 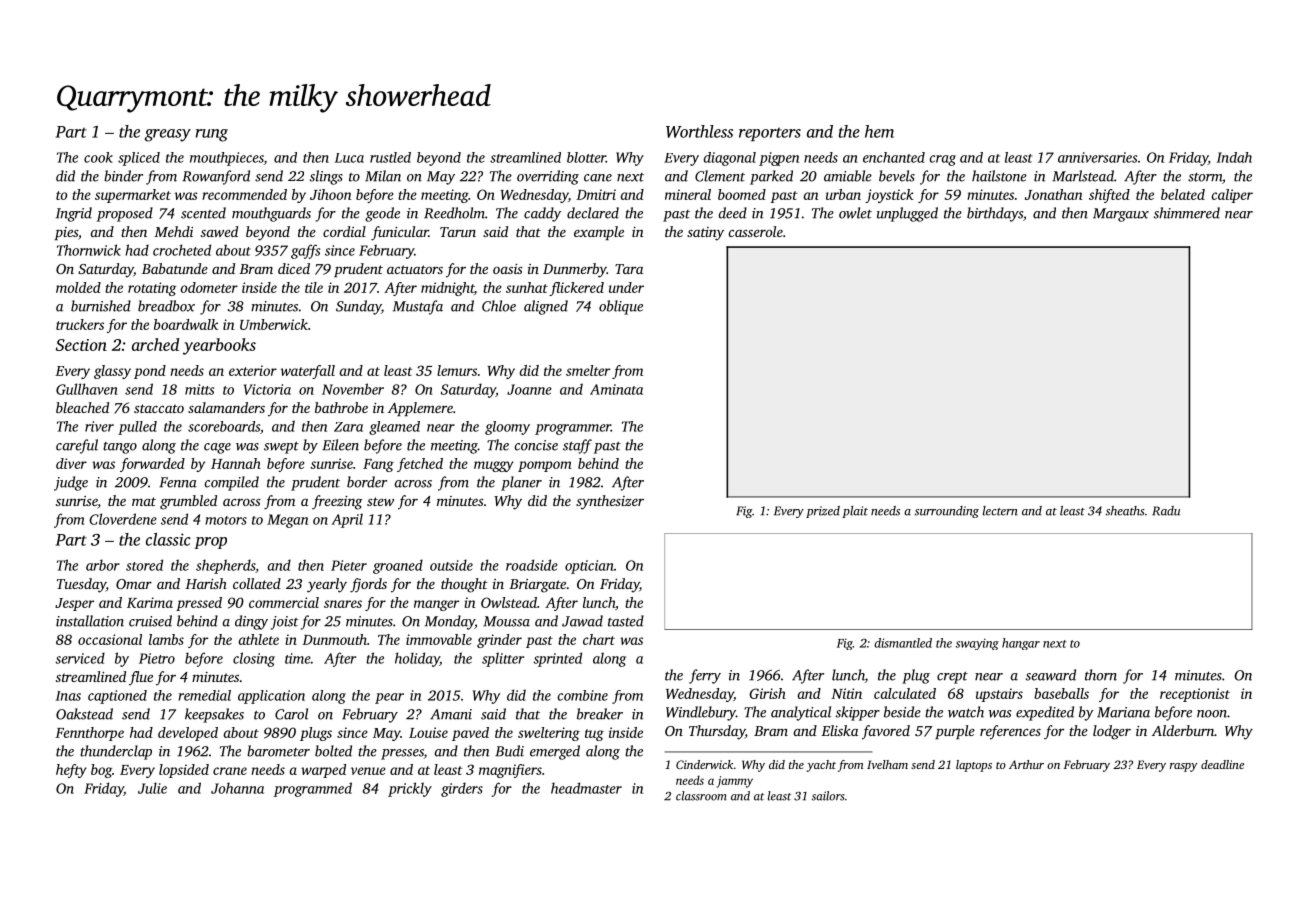 What do you see at coordinates (175, 268) in the document?
I see `Babatunde` at bounding box center [175, 268].
